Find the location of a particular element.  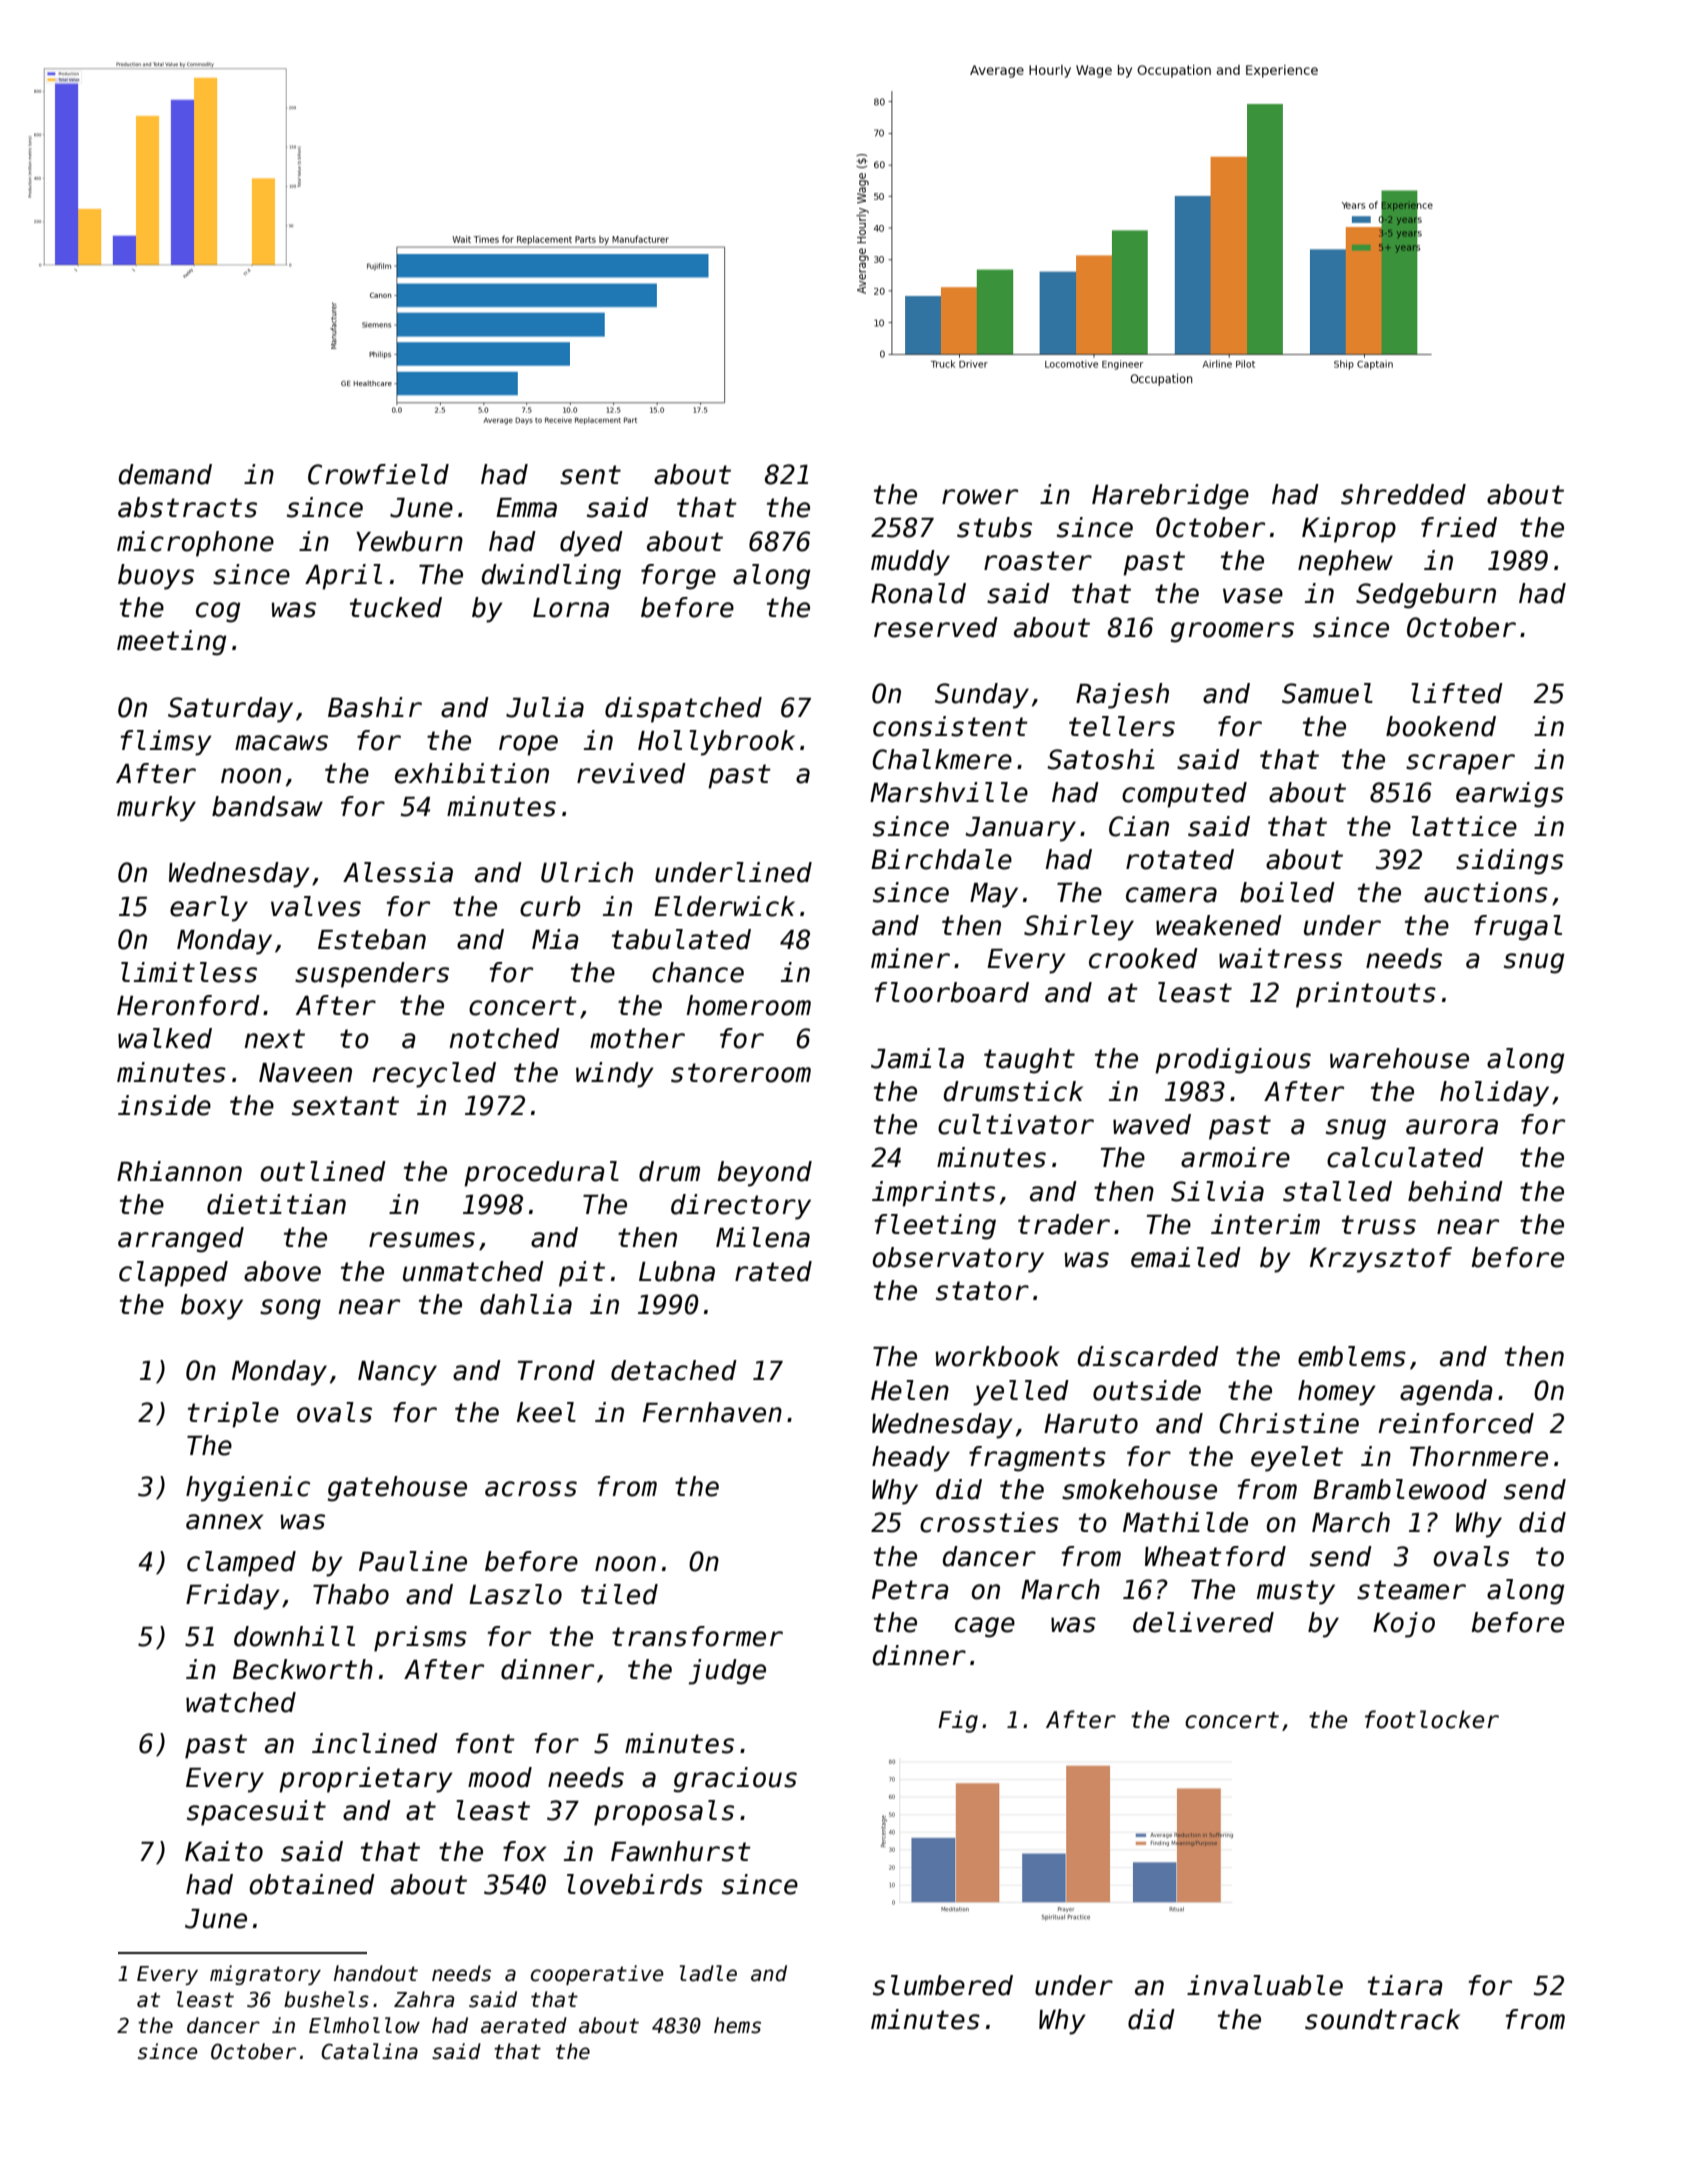

clamped is located at coordinates (241, 1564).
